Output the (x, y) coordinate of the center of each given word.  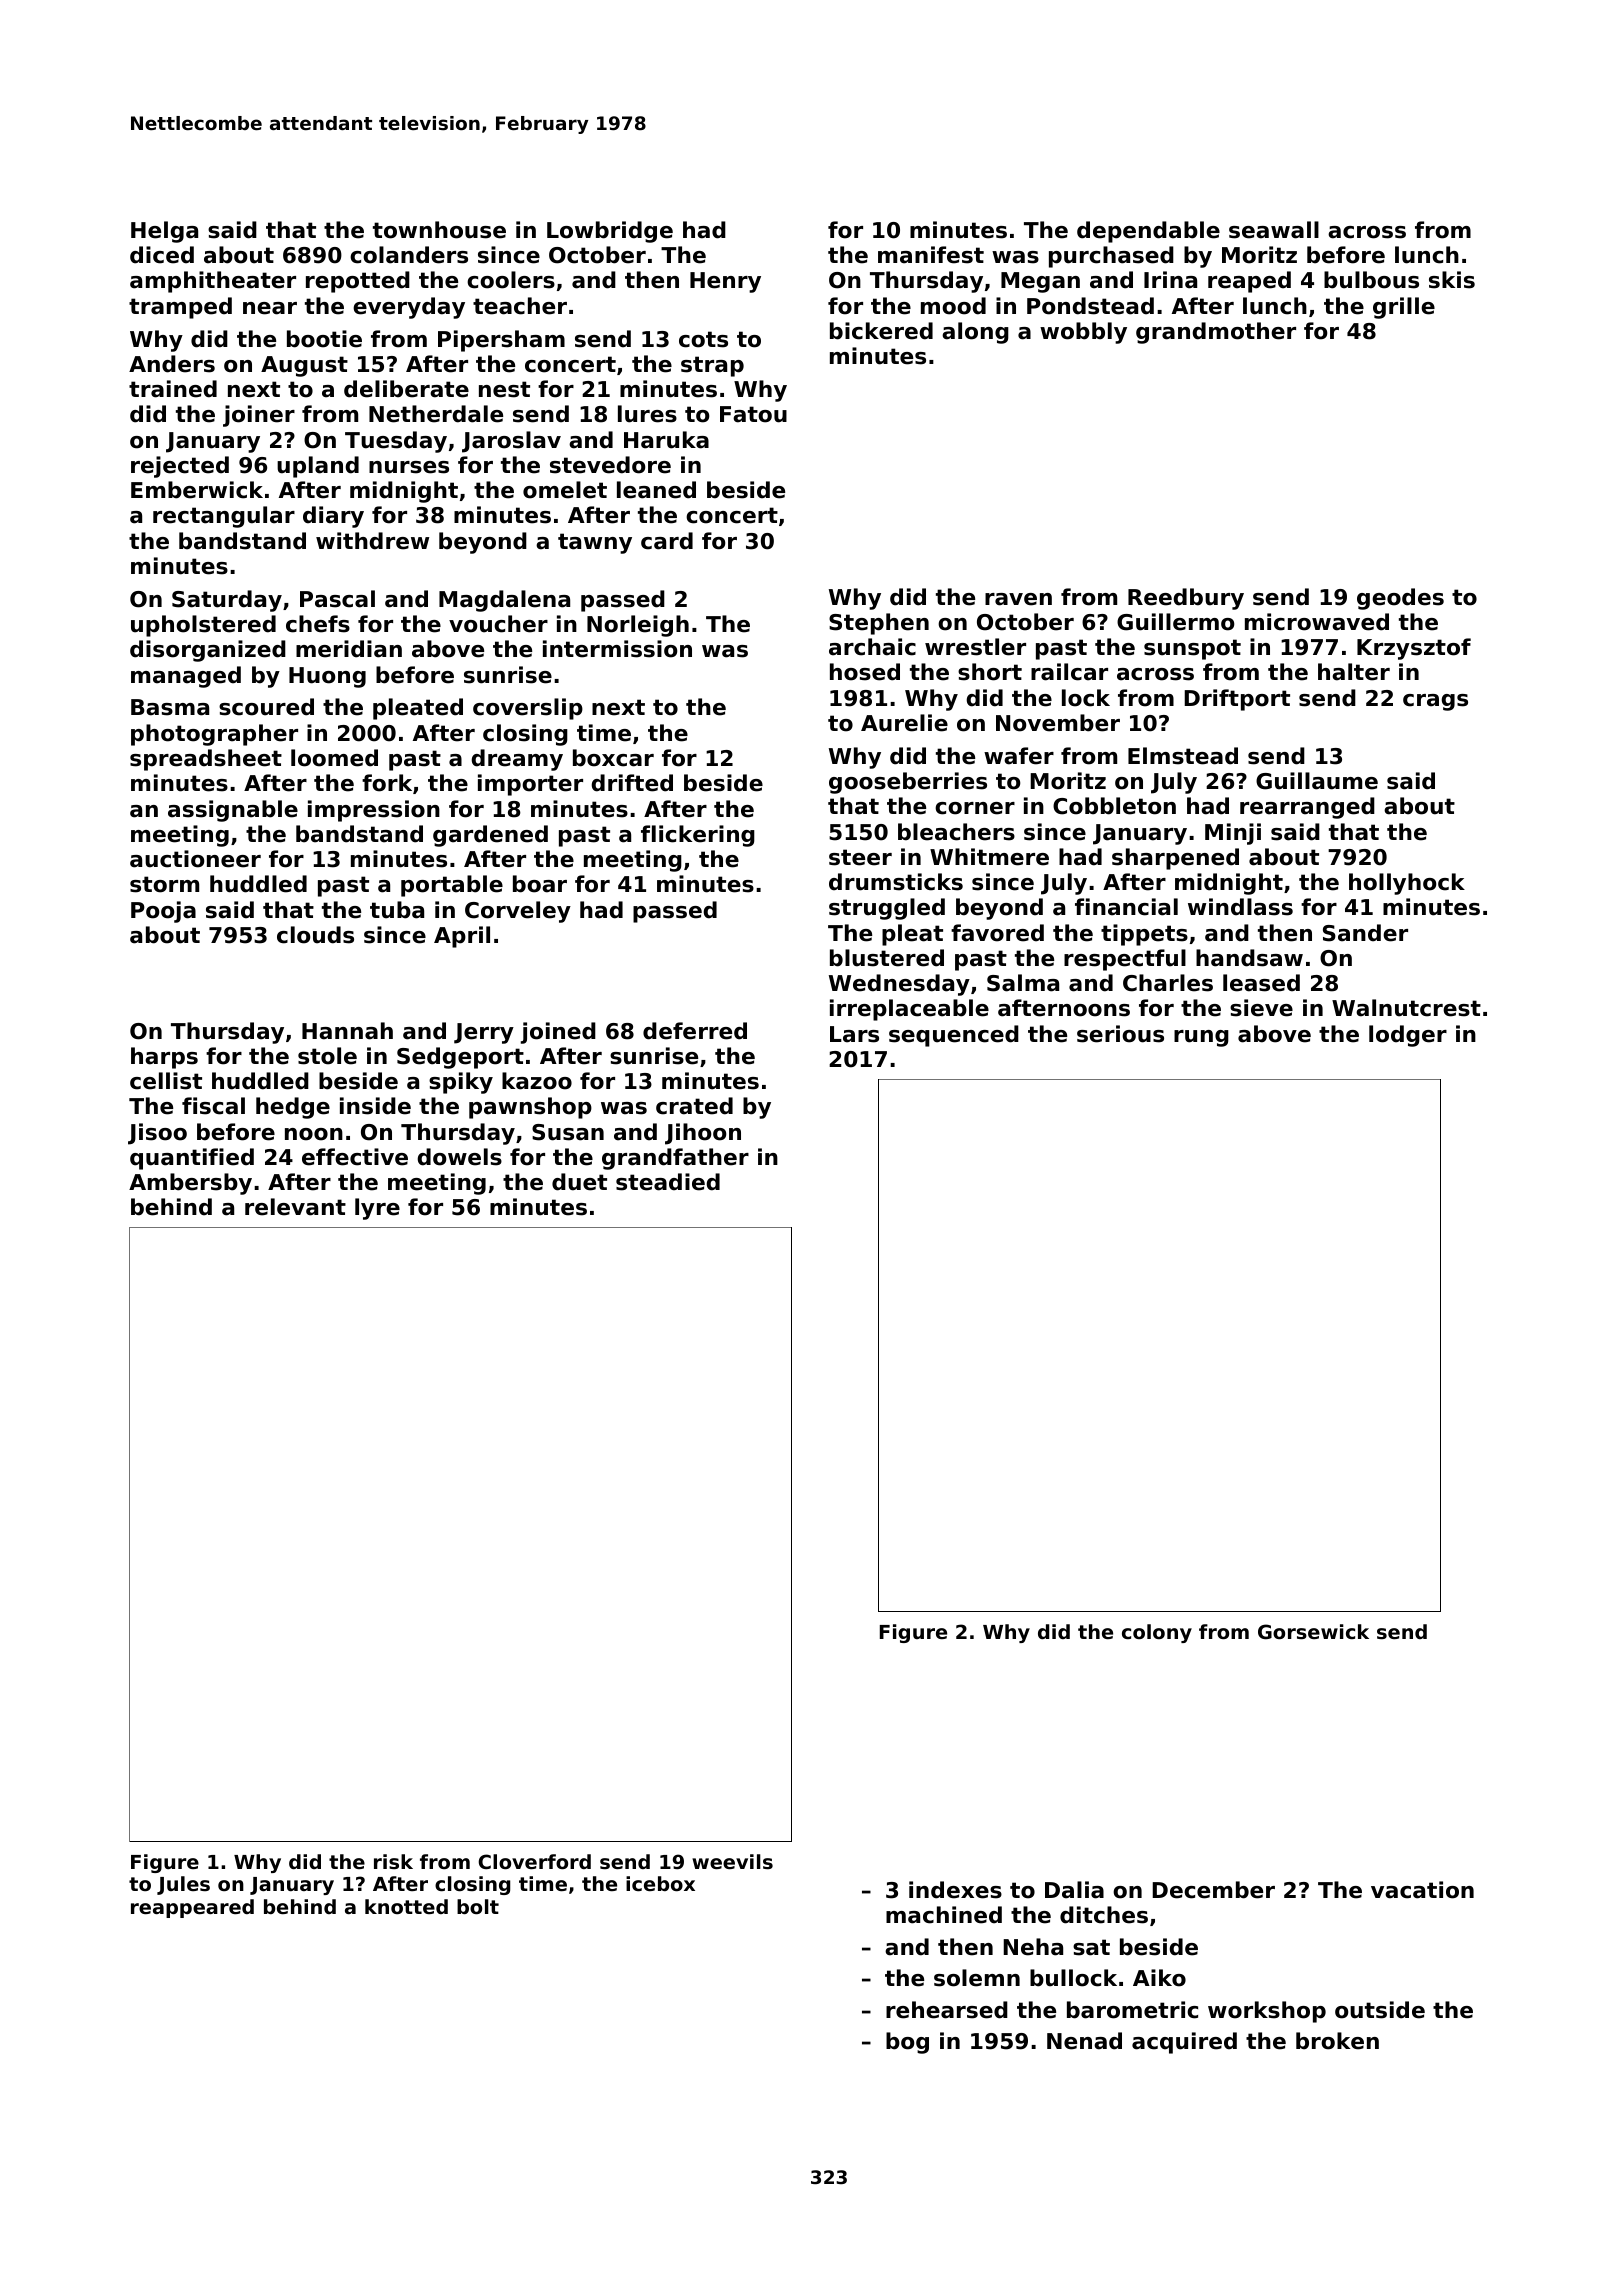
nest (504, 389)
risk (393, 1861)
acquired (1184, 2043)
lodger (1408, 1036)
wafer (1019, 756)
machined (944, 1915)
